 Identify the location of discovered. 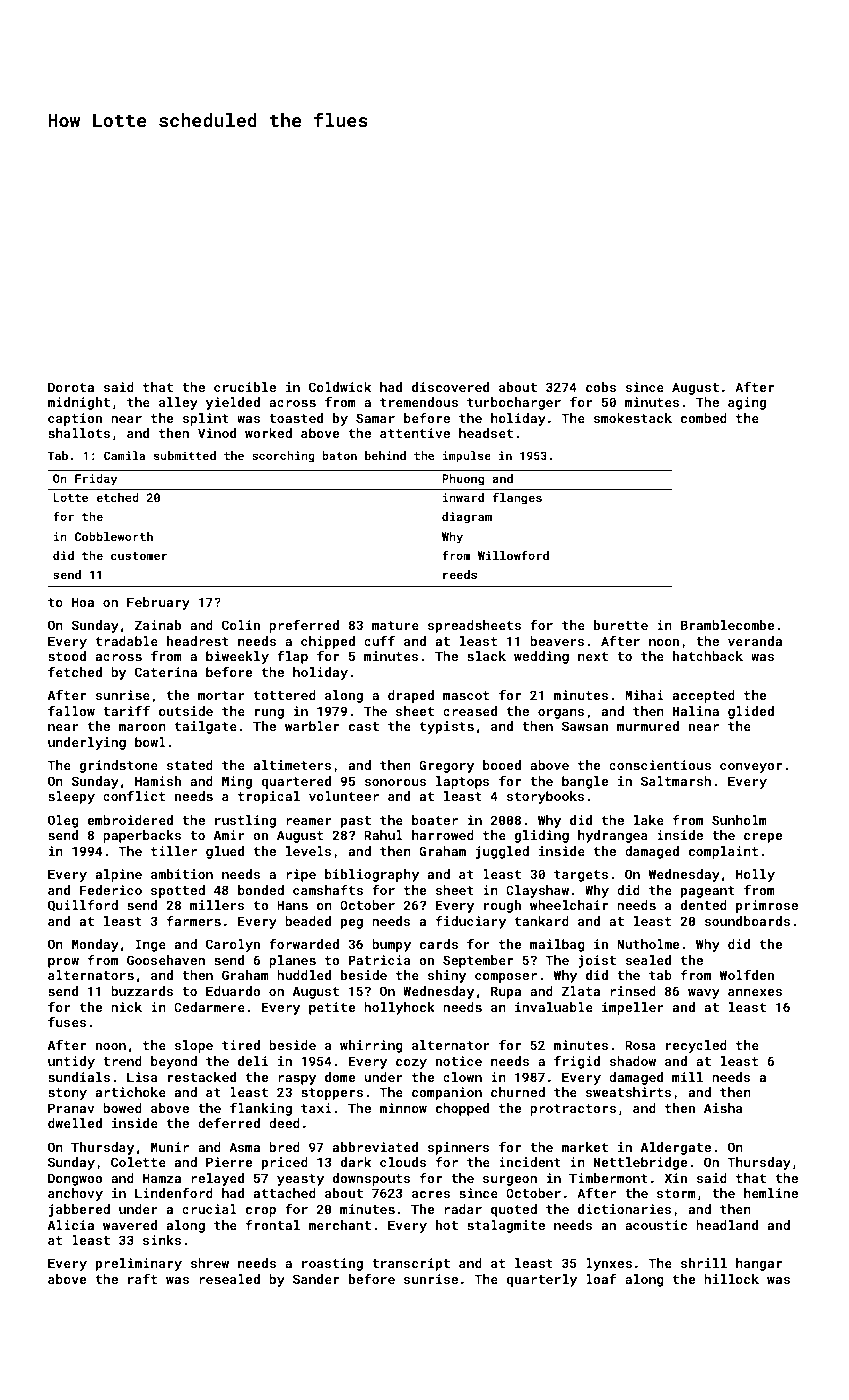
(450, 387).
